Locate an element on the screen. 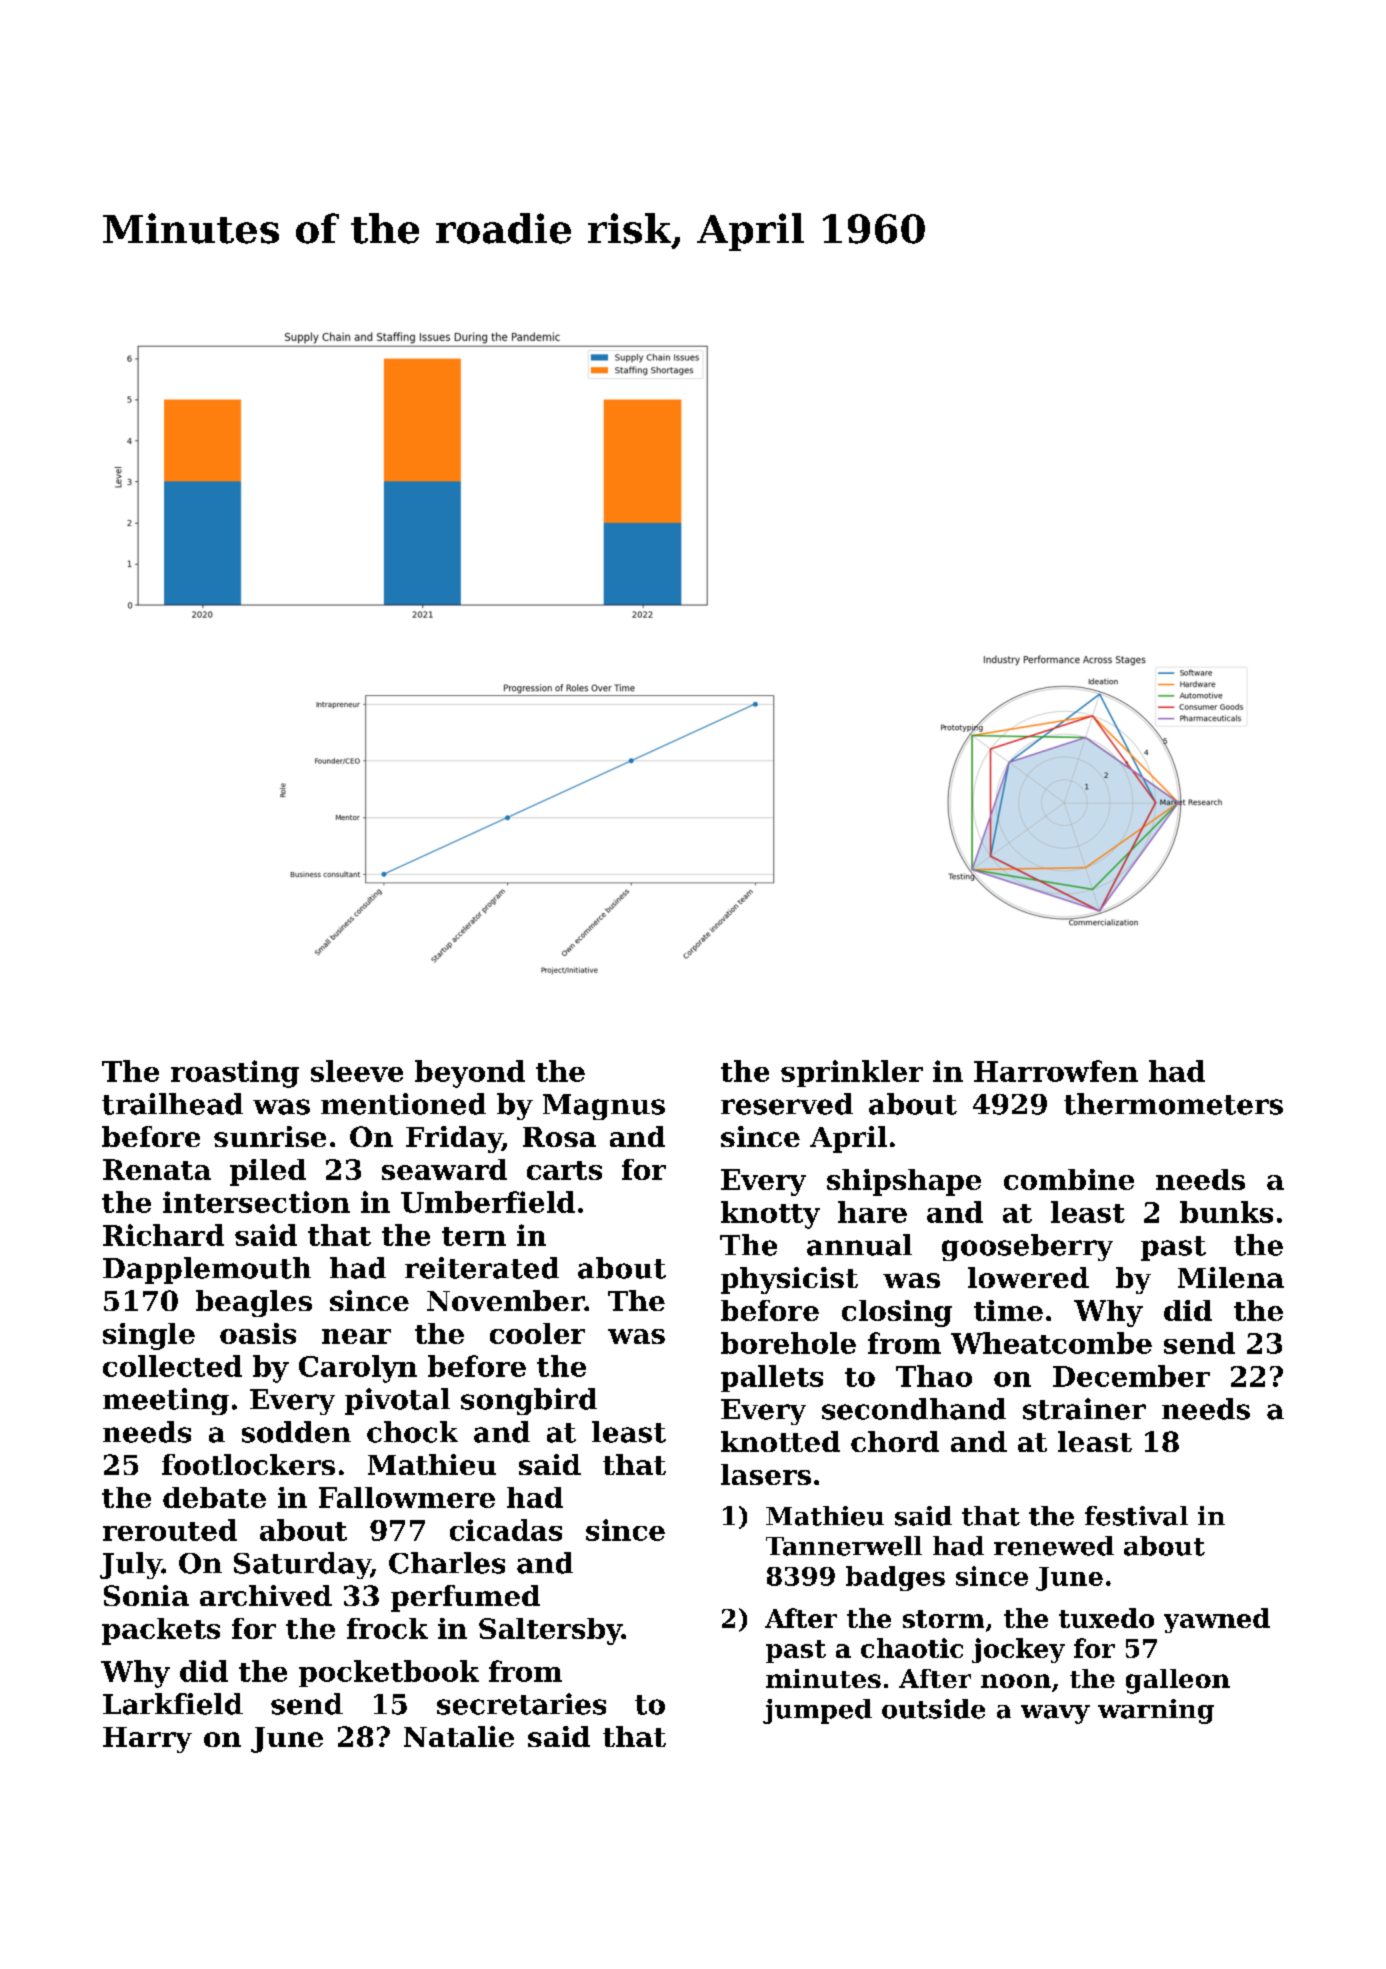  Harrowfen is located at coordinates (1056, 1071).
